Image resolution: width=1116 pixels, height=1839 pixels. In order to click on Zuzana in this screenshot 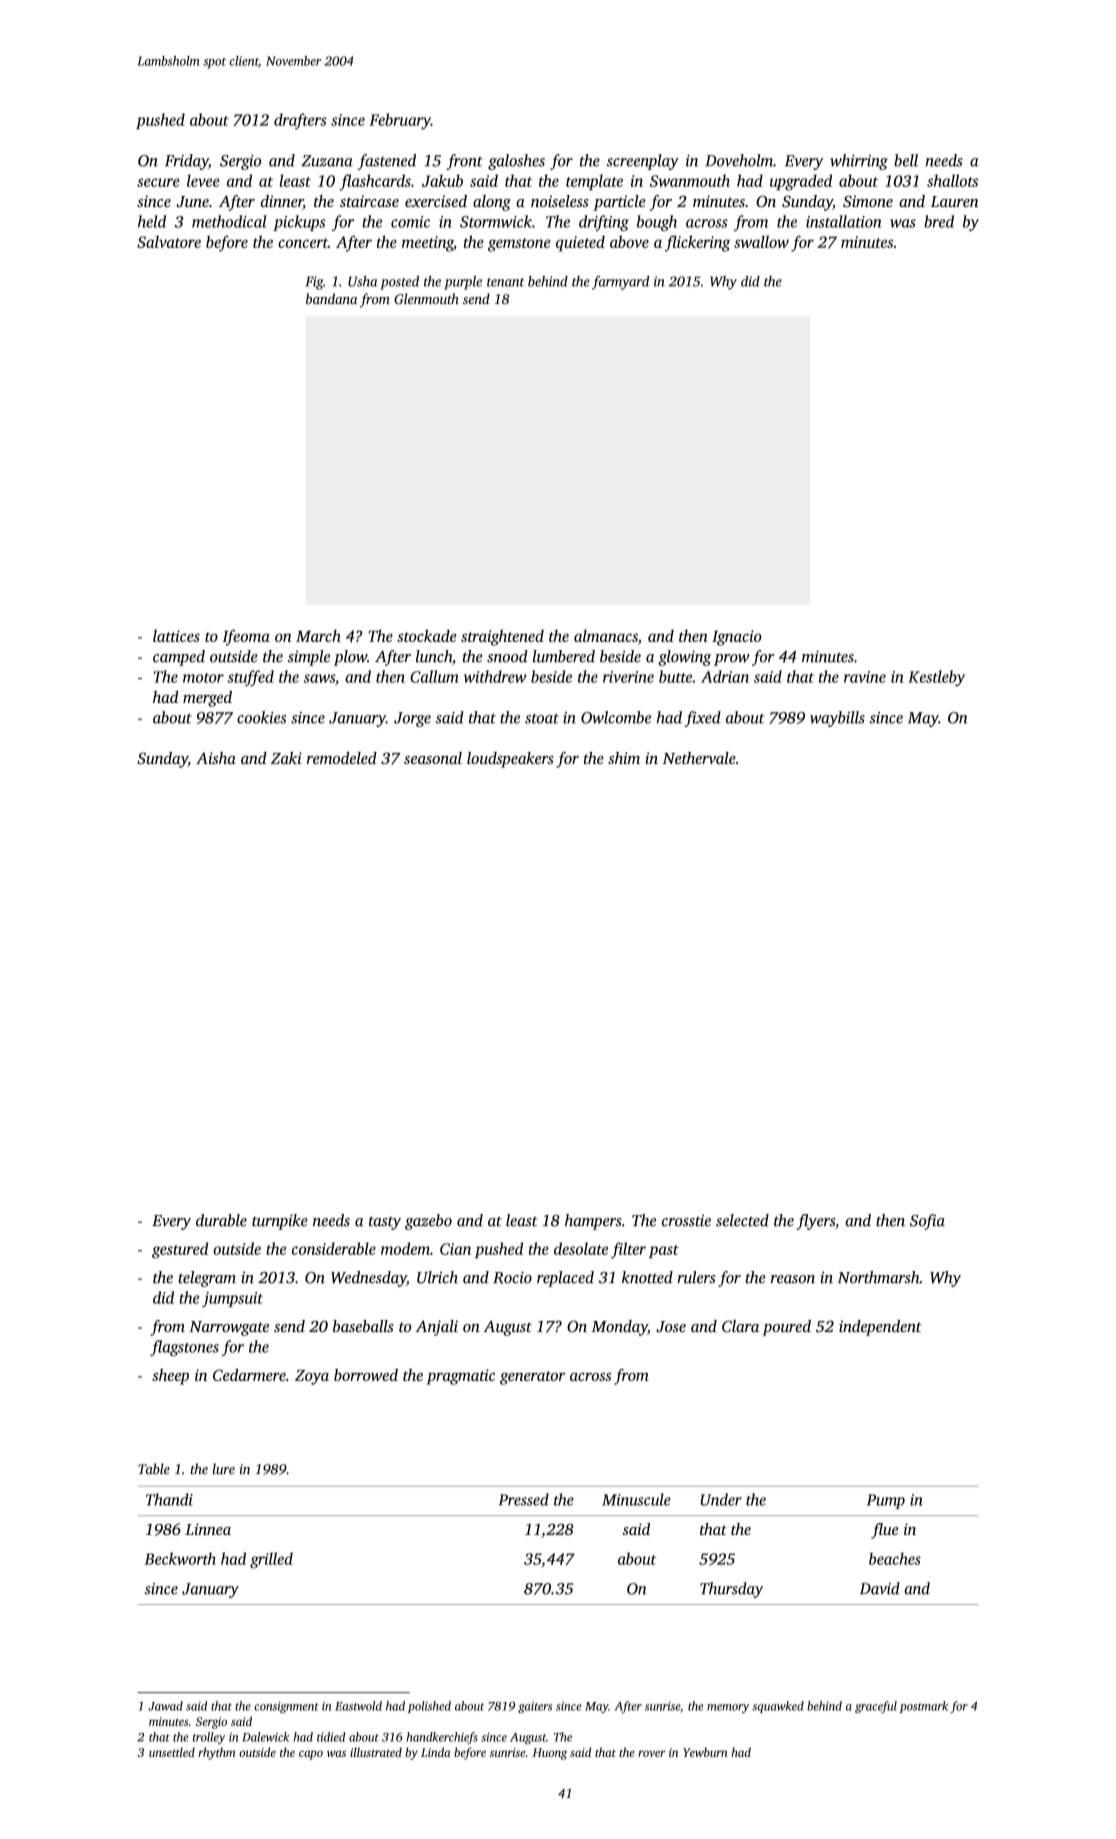, I will do `click(327, 161)`.
